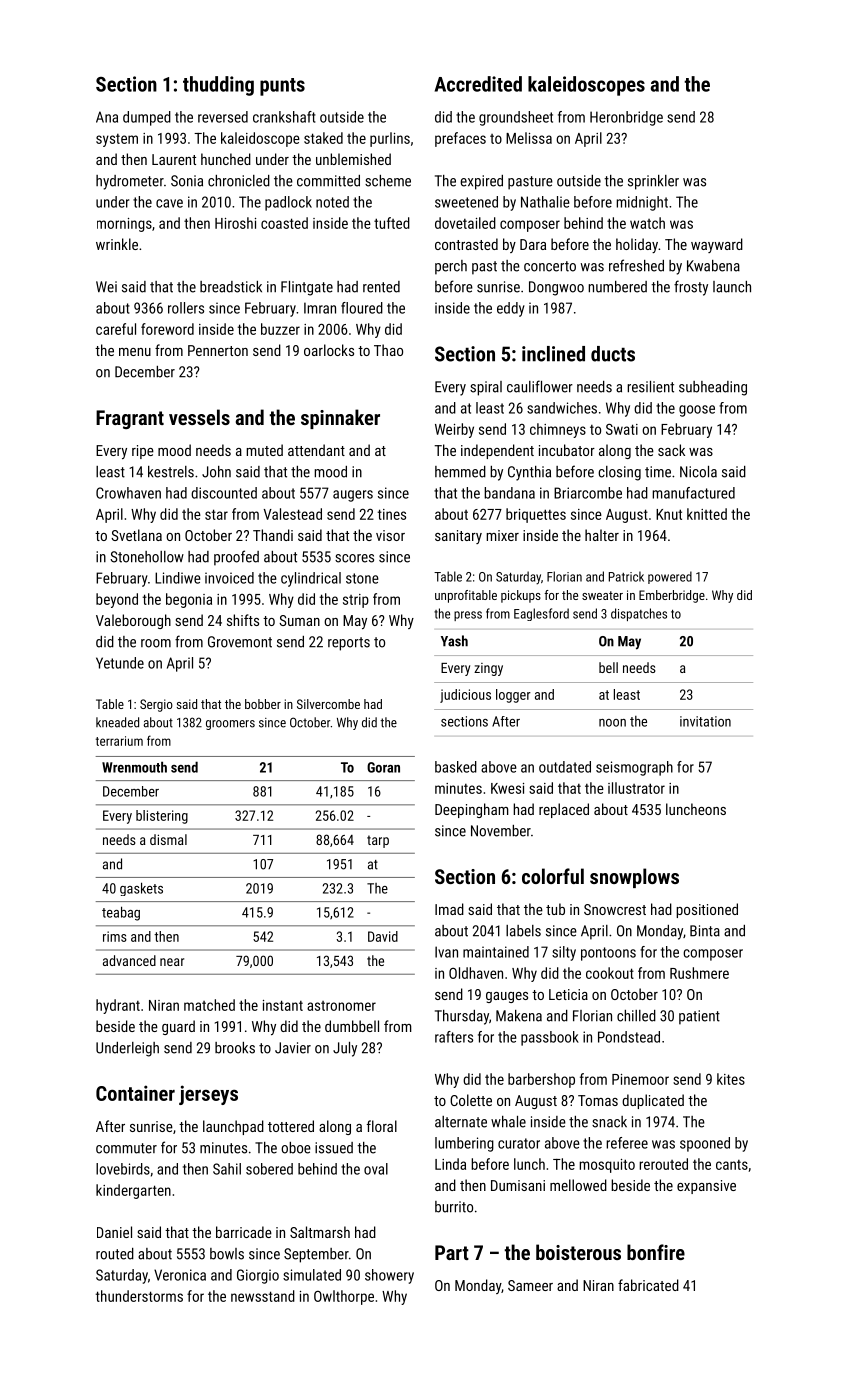 This page has width=849, height=1400. Describe the element at coordinates (340, 419) in the page. I see `spinnaker` at that location.
